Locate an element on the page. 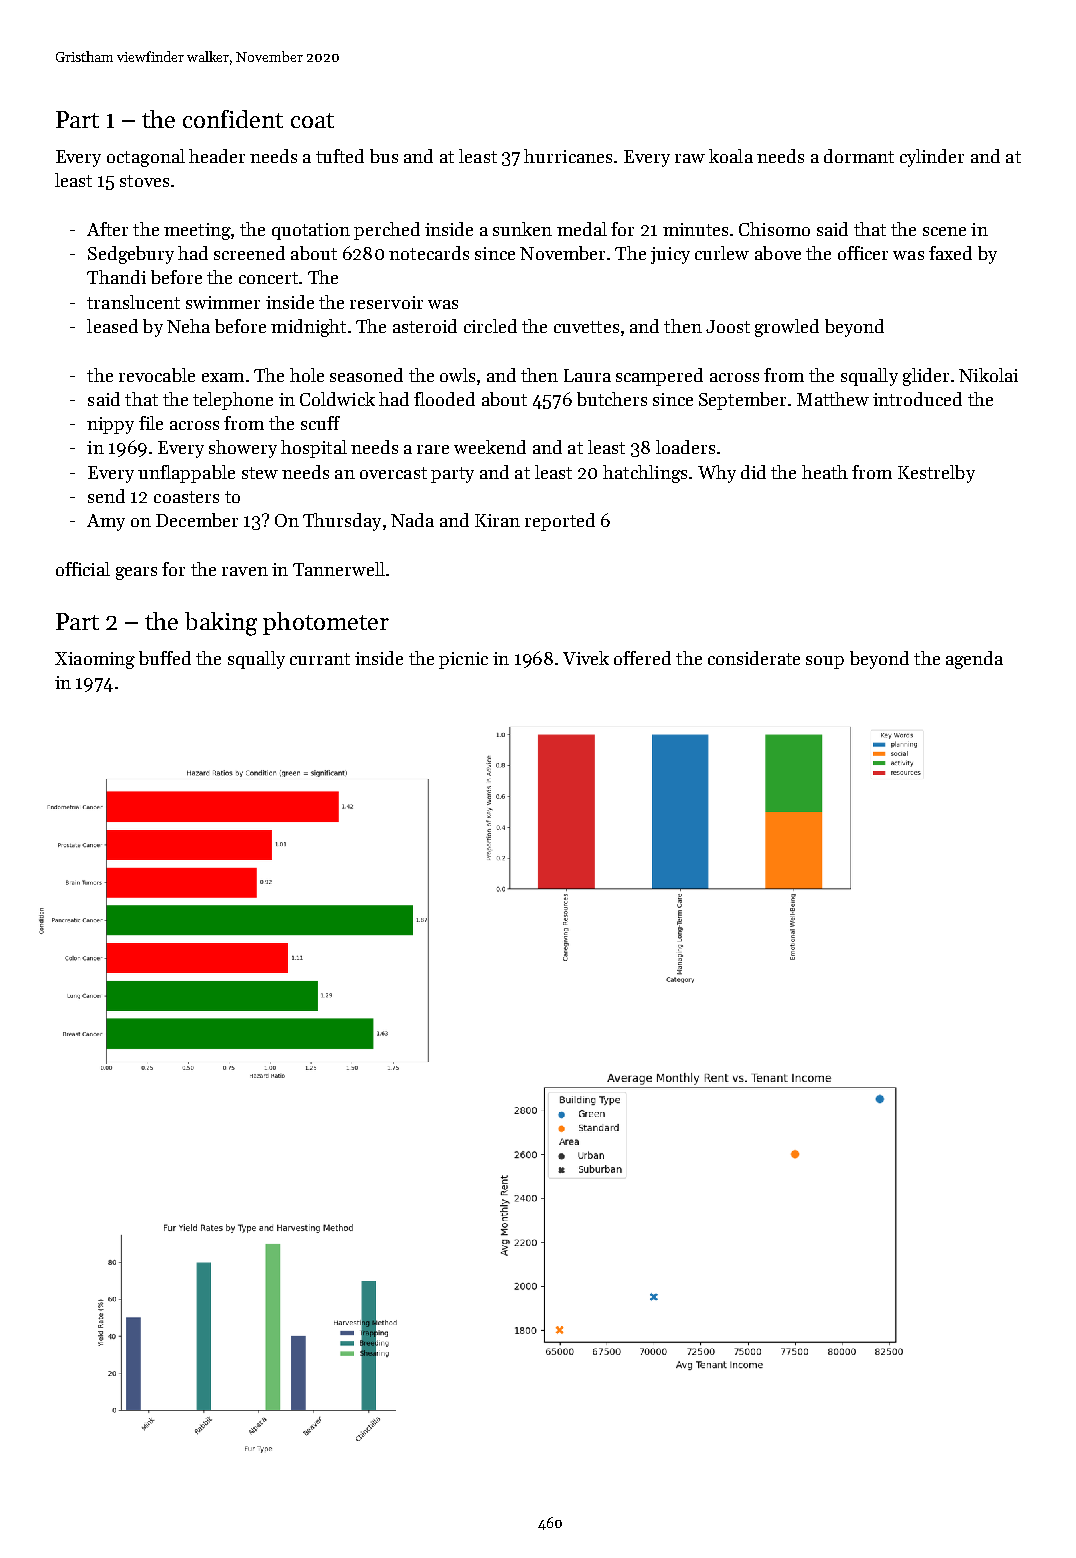 Image resolution: width=1076 pixels, height=1558 pixels. Nikolai is located at coordinates (988, 375).
